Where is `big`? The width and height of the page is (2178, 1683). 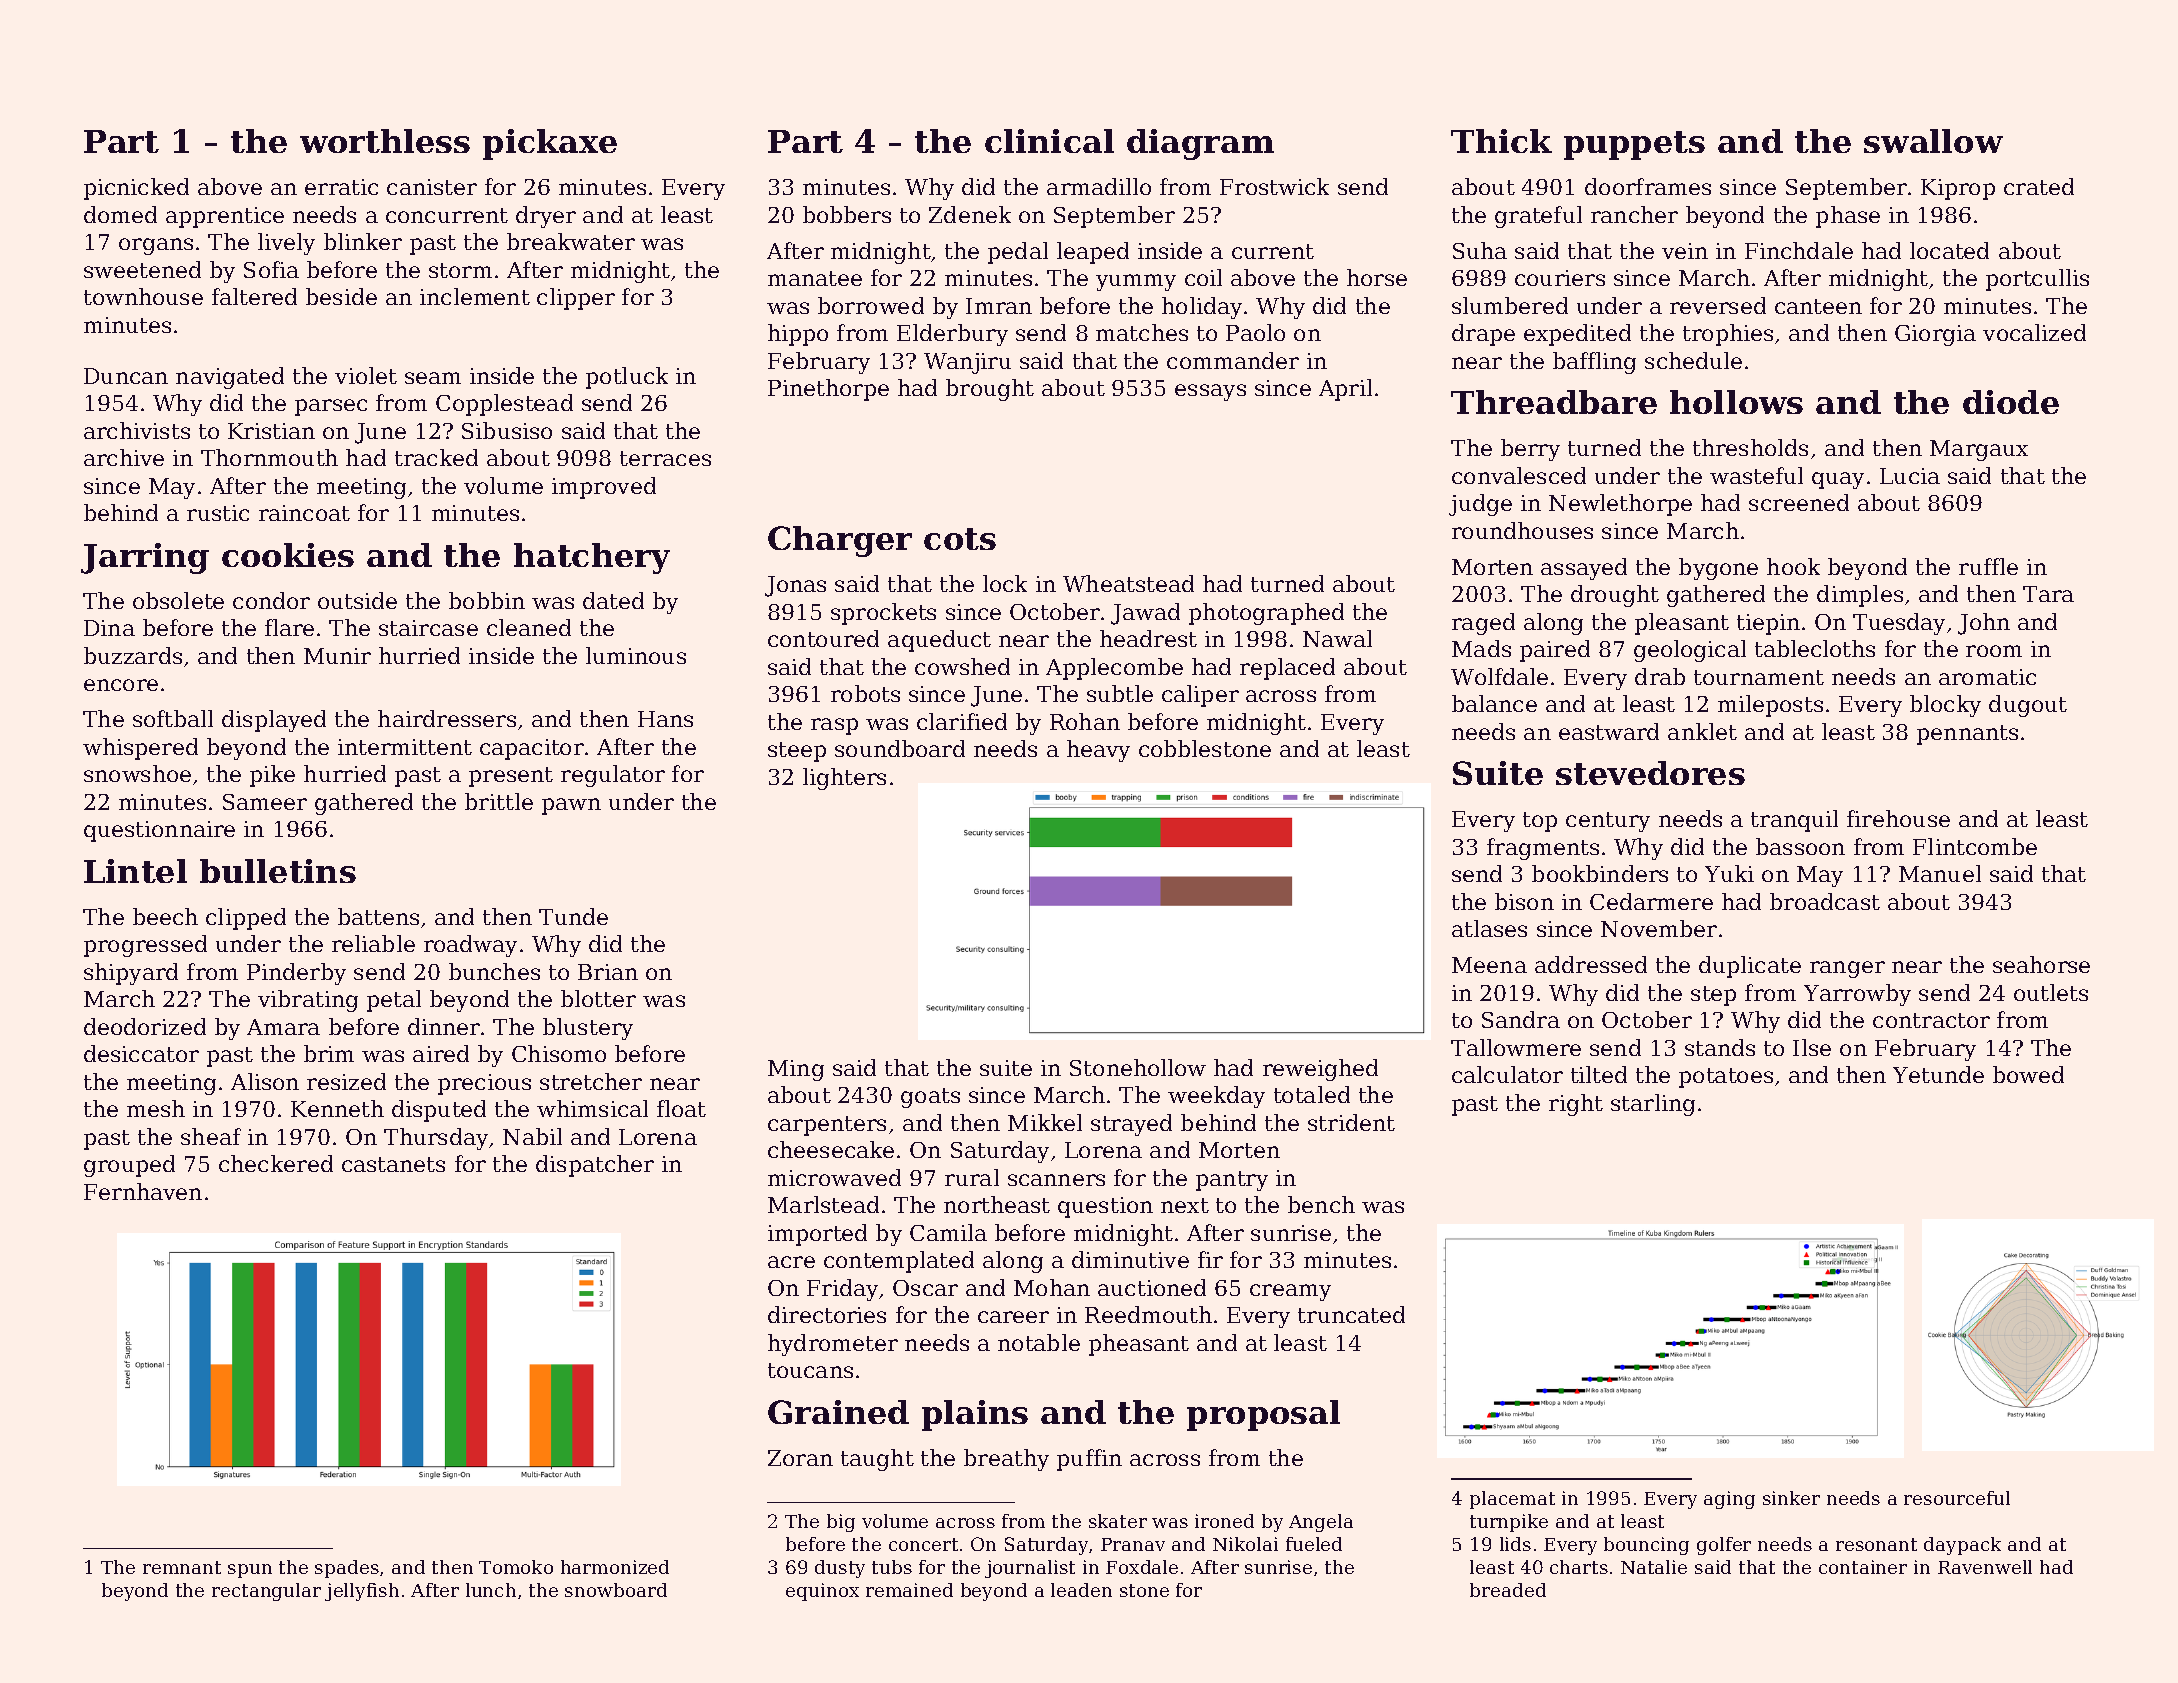 big is located at coordinates (841, 1523).
